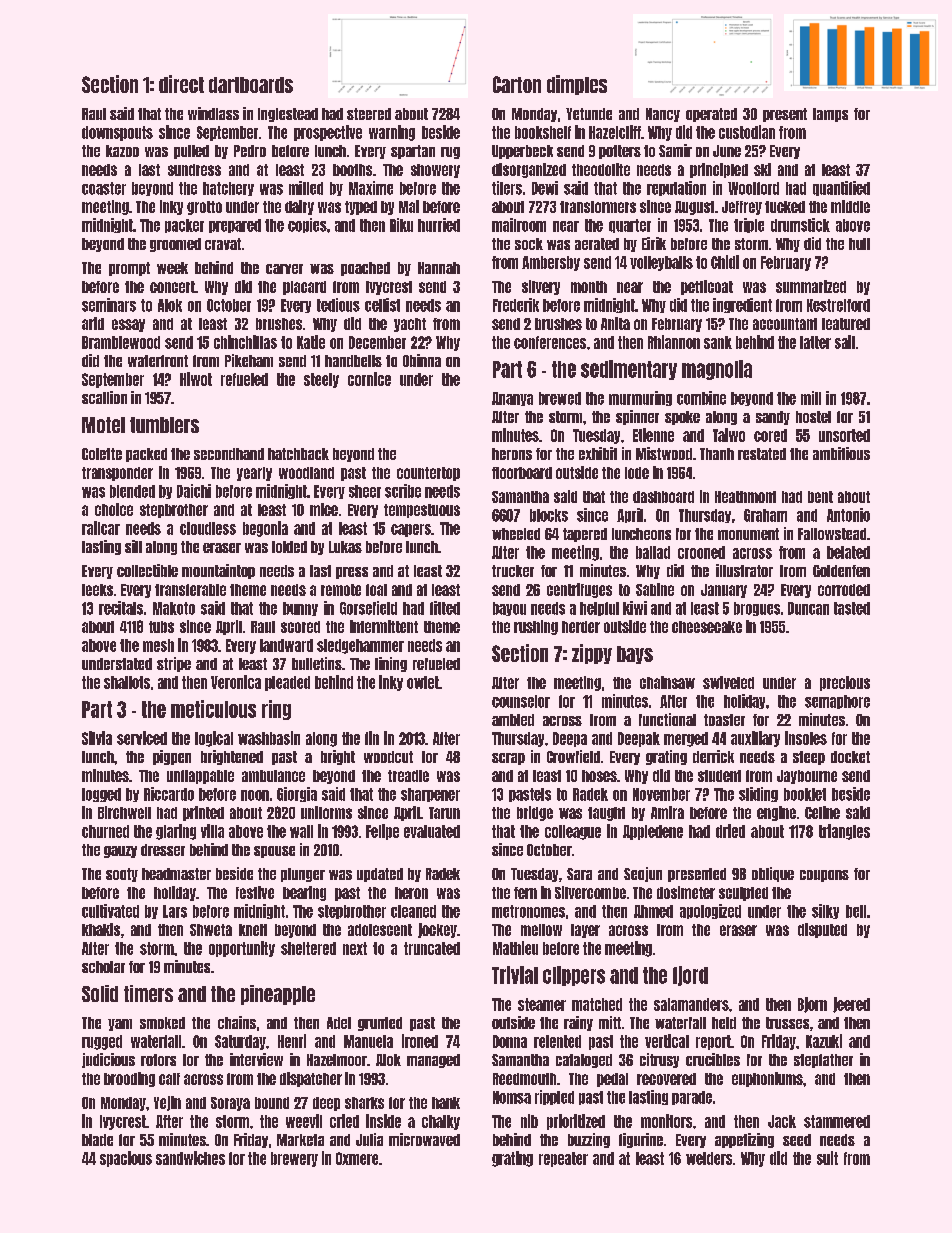 The image size is (952, 1233). I want to click on Eirik, so click(654, 243).
